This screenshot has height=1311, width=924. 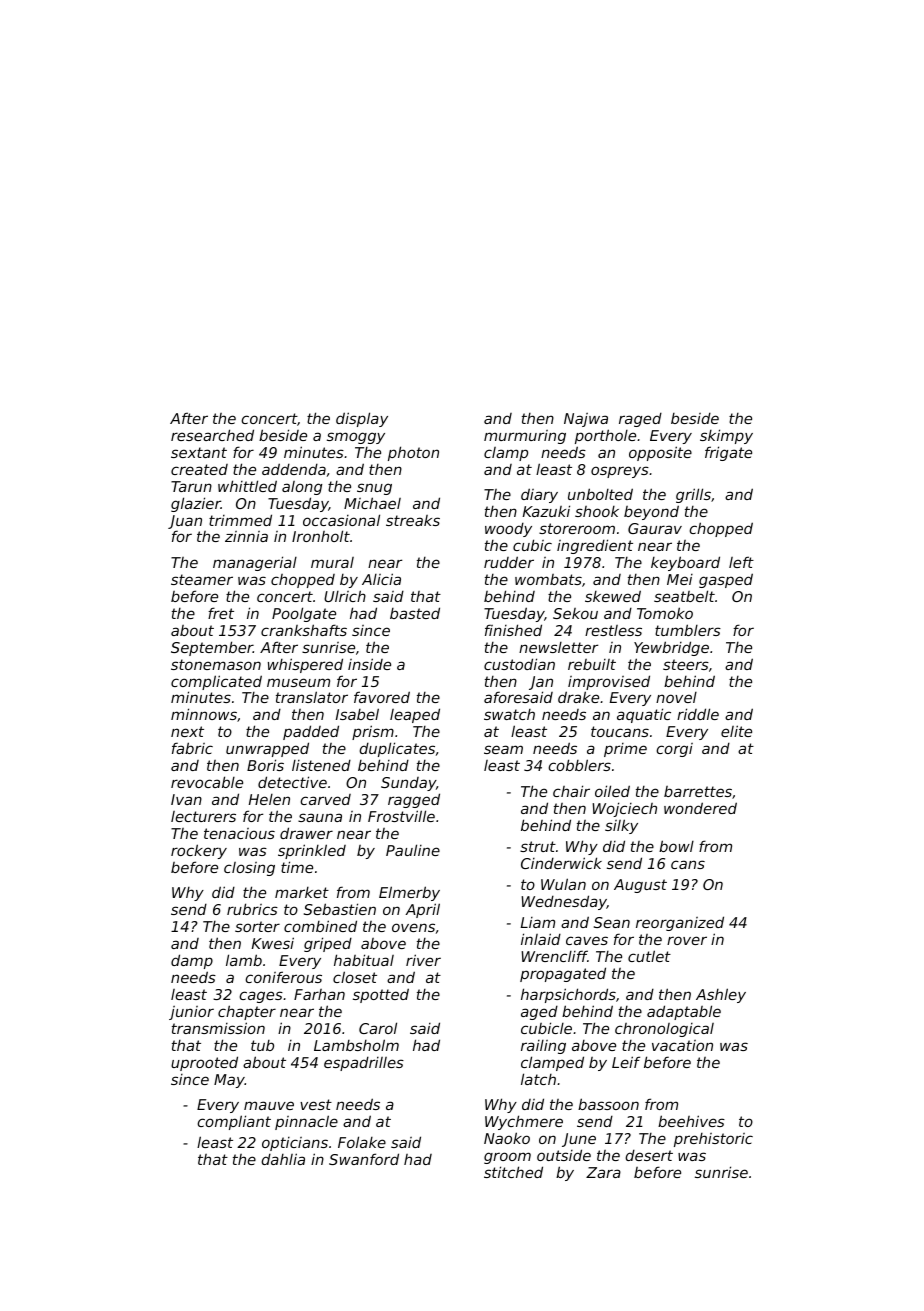 I want to click on streaks, so click(x=413, y=520).
